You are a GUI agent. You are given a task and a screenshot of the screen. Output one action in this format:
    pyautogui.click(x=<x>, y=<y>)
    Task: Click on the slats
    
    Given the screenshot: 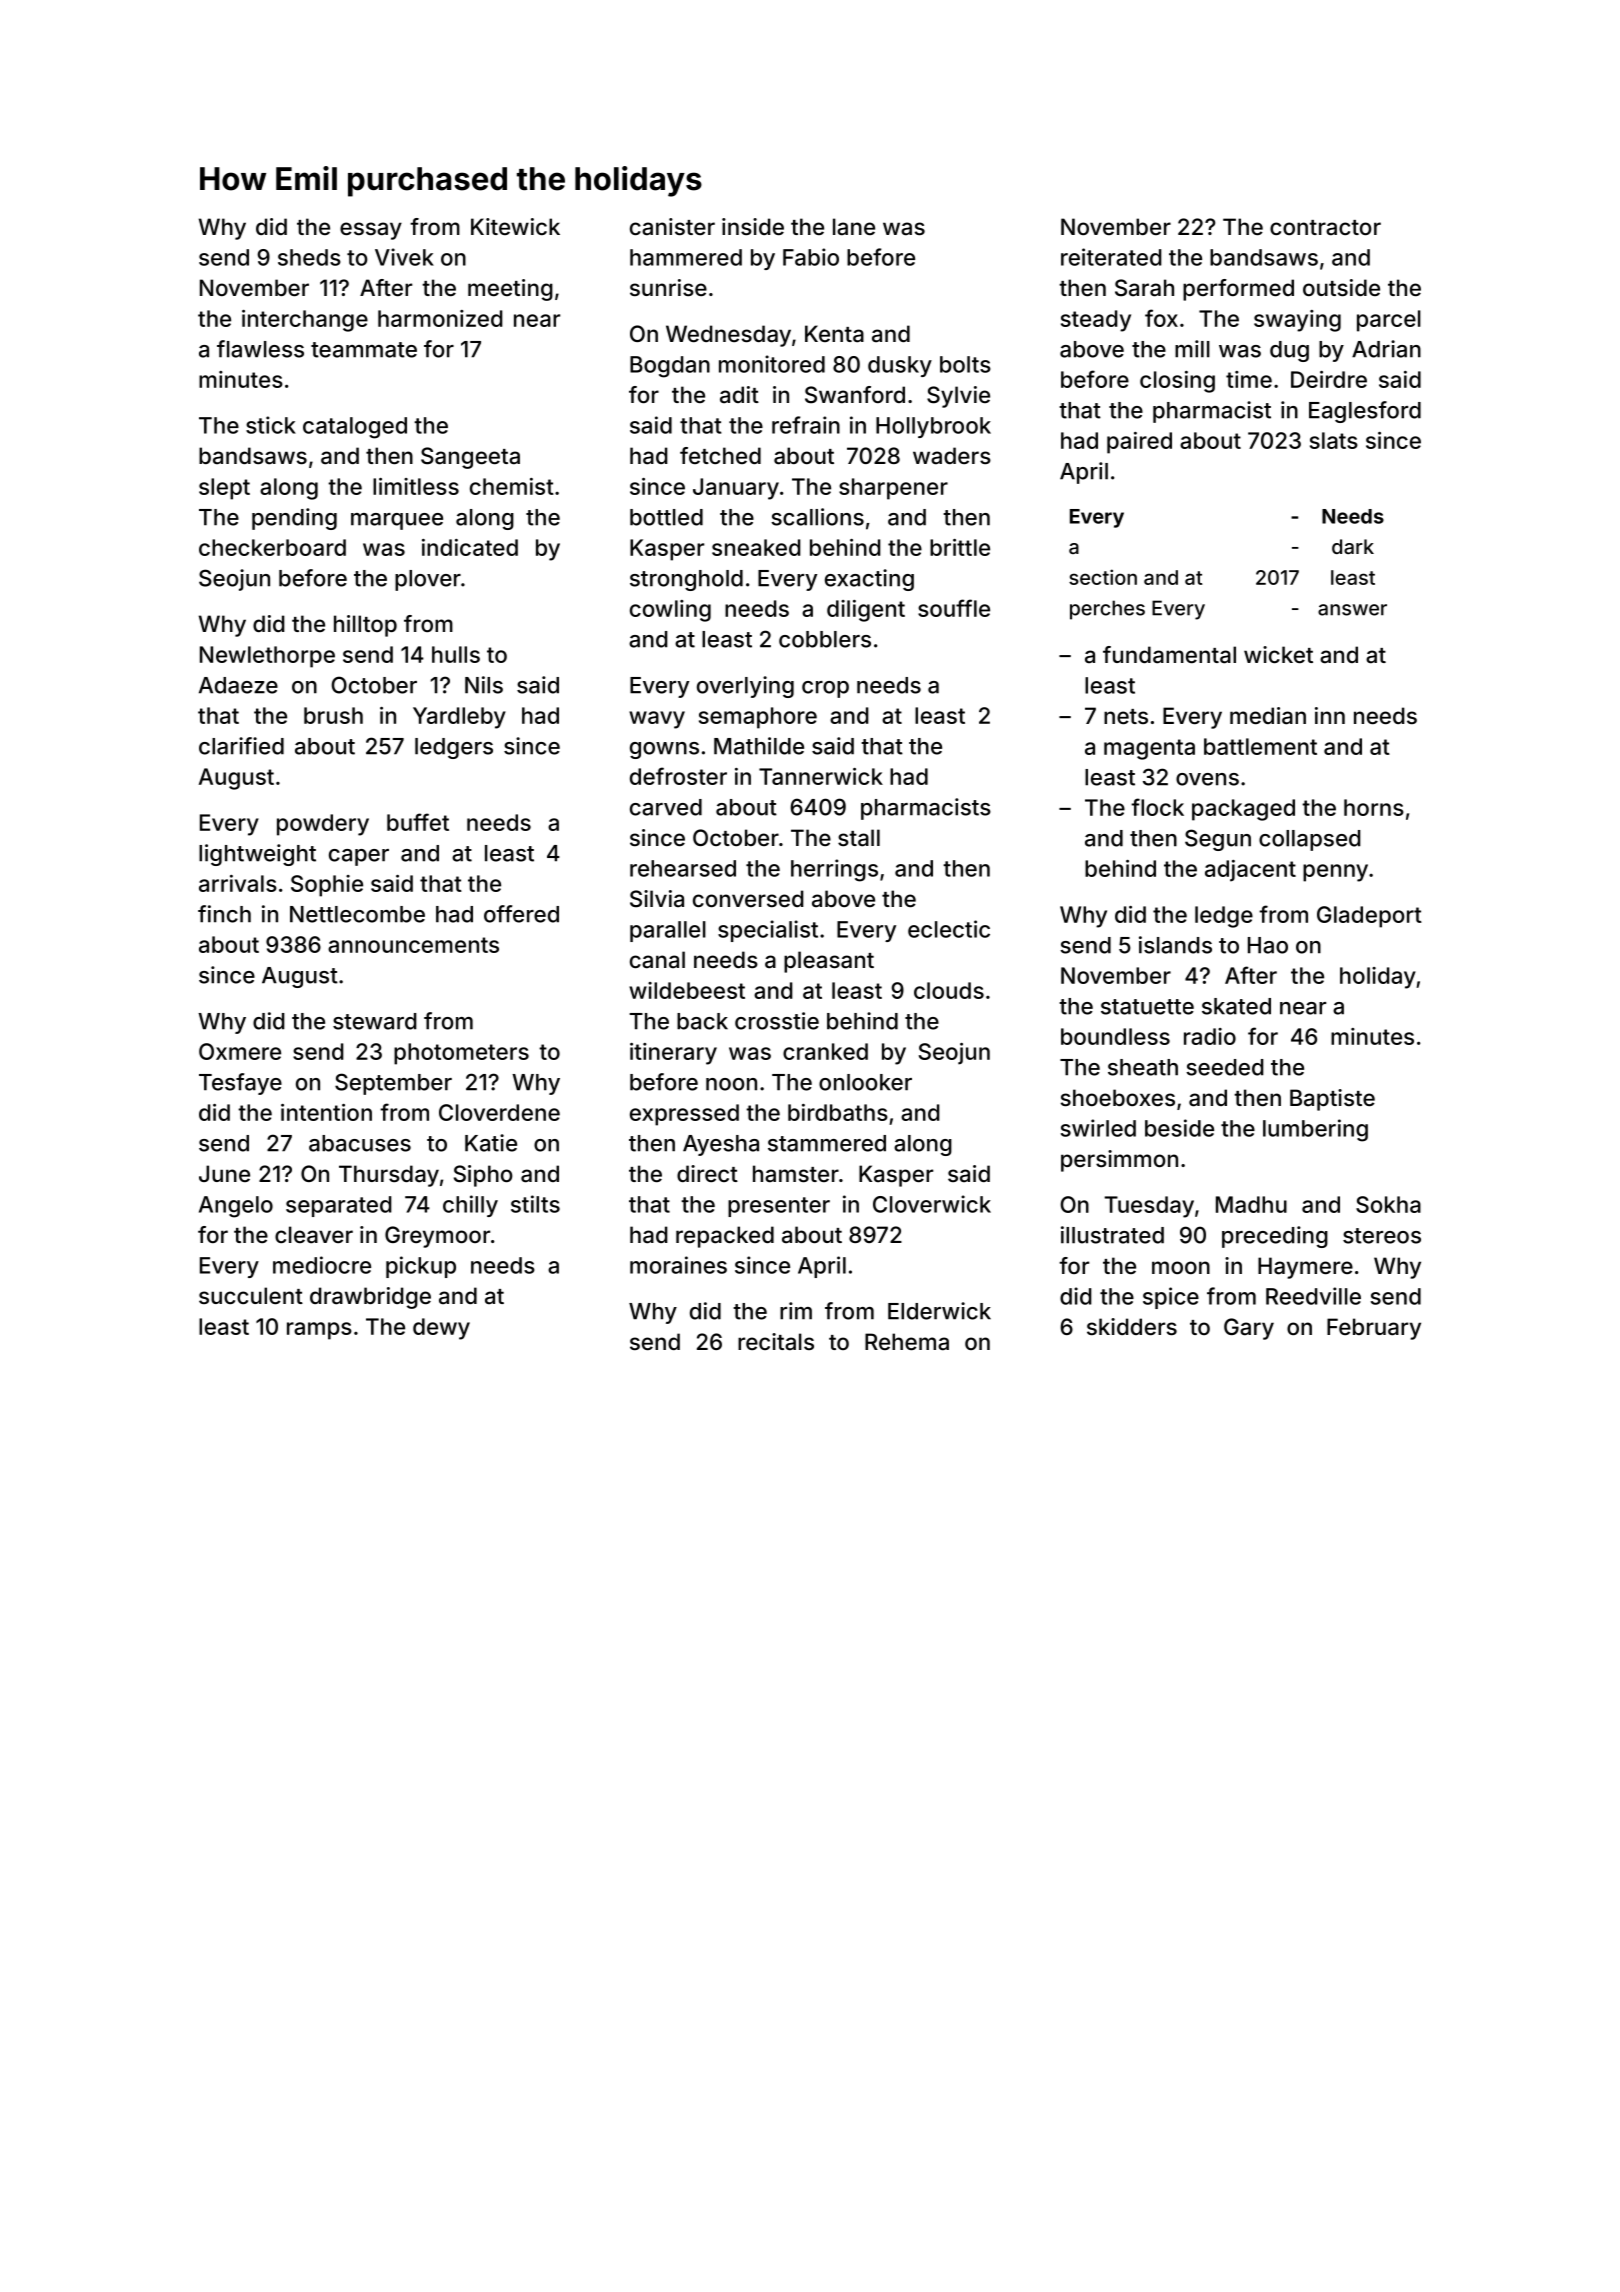 What is the action you would take?
    pyautogui.click(x=1334, y=440)
